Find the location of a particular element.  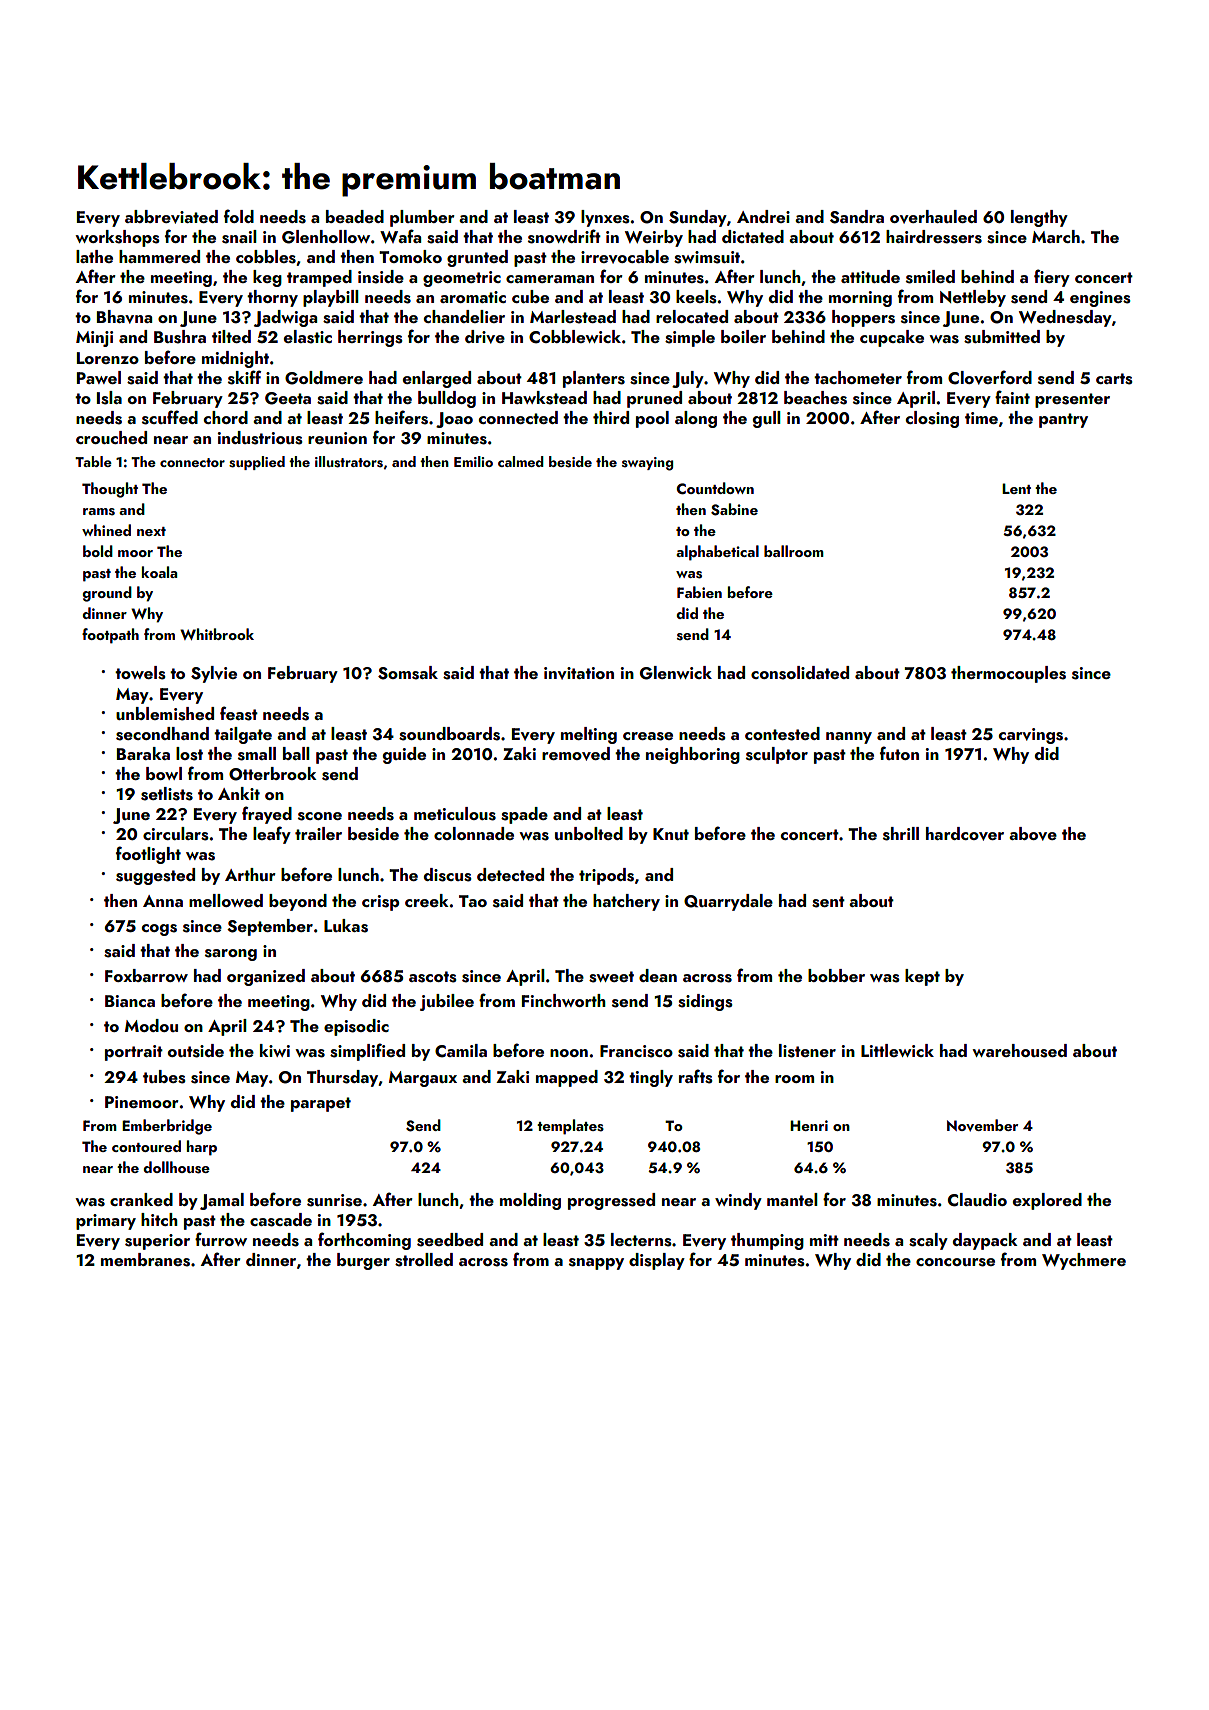

invitation is located at coordinates (579, 673).
